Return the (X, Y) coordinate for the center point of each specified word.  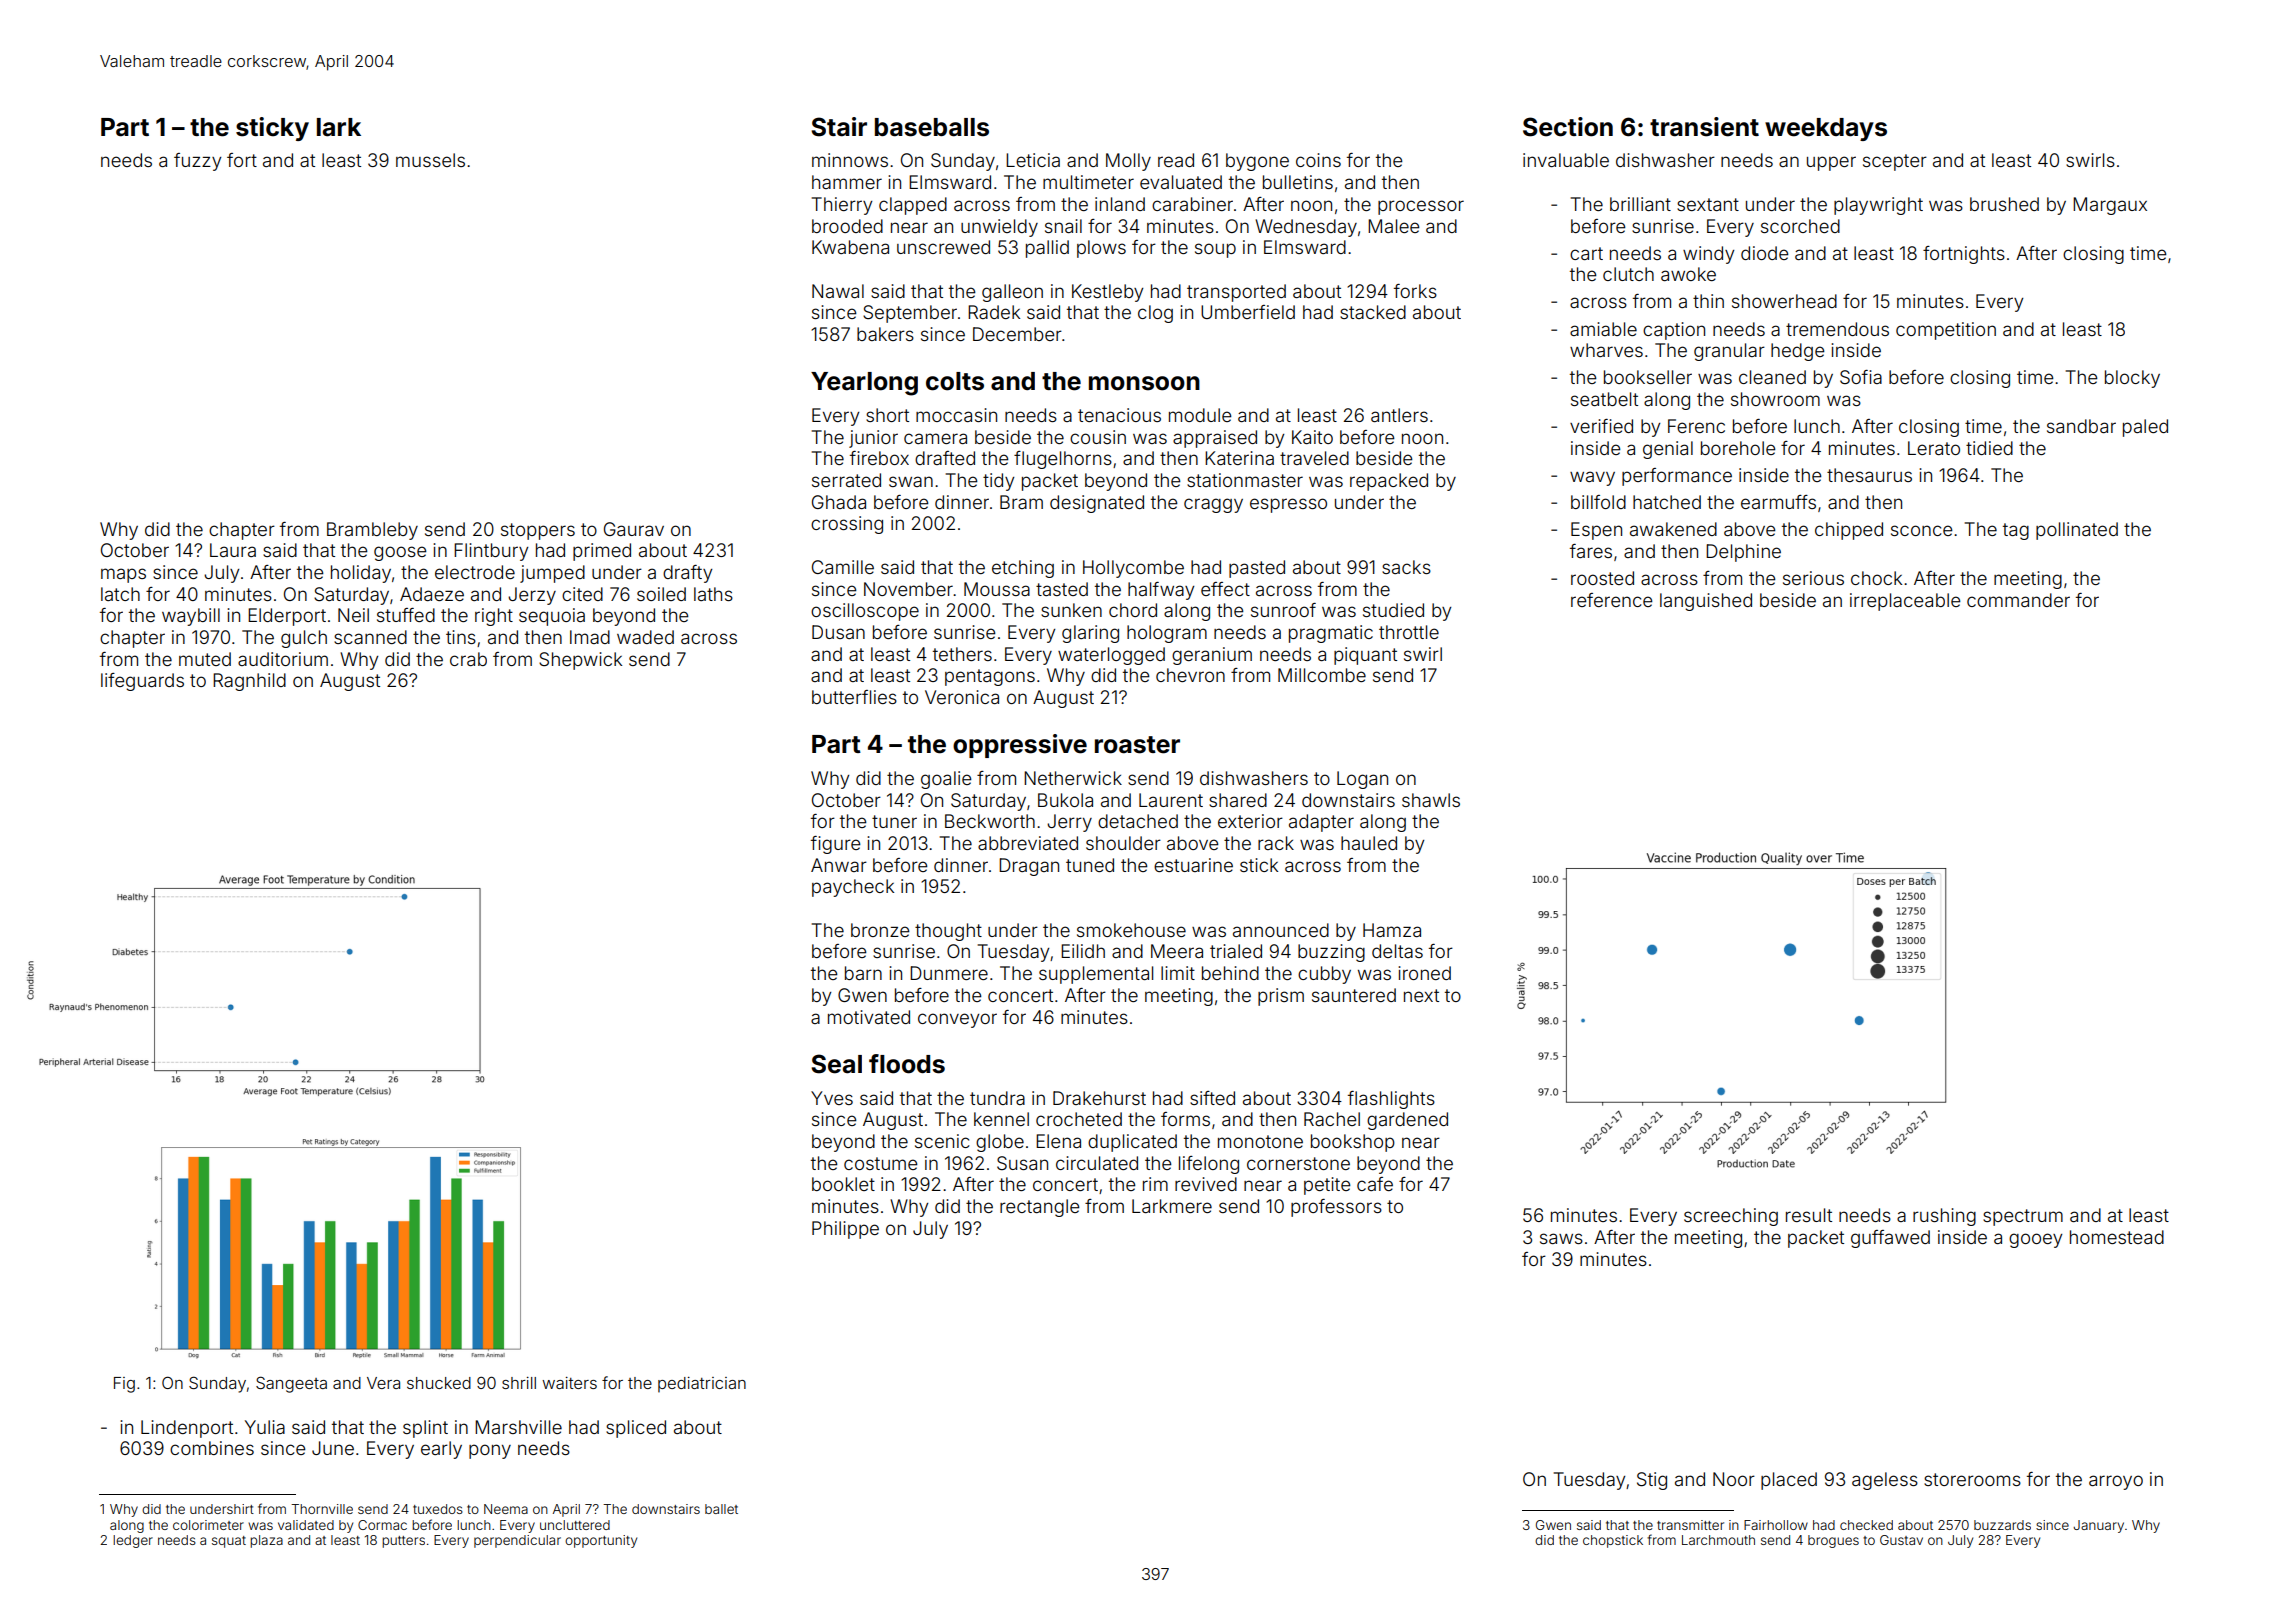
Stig (1652, 1481)
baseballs (932, 127)
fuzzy (197, 162)
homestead (2117, 1237)
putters (403, 1542)
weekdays (1826, 129)
